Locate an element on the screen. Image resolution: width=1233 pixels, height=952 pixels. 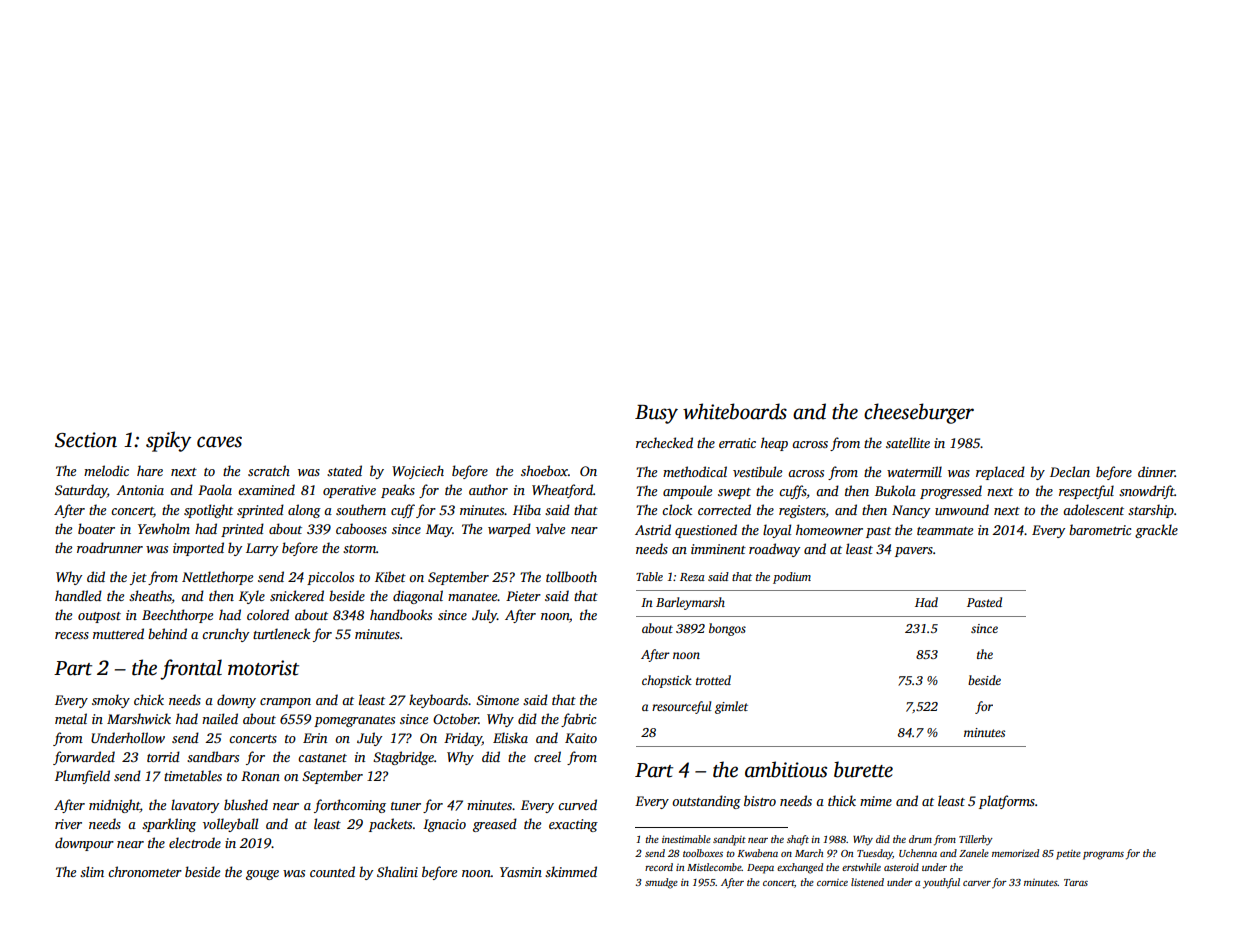
gimlet is located at coordinates (731, 707).
